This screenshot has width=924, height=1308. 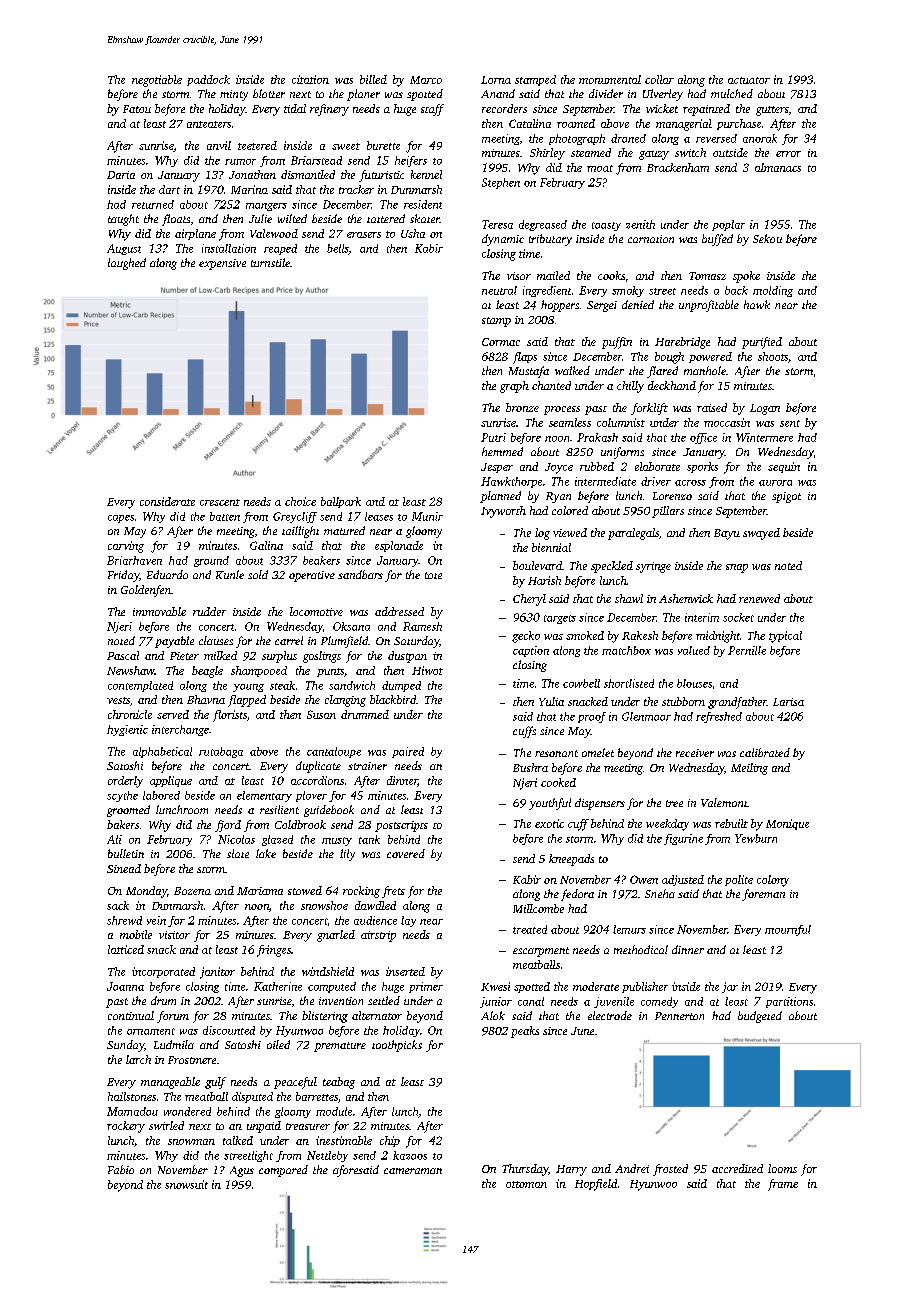 What do you see at coordinates (659, 79) in the screenshot?
I see `collar` at bounding box center [659, 79].
